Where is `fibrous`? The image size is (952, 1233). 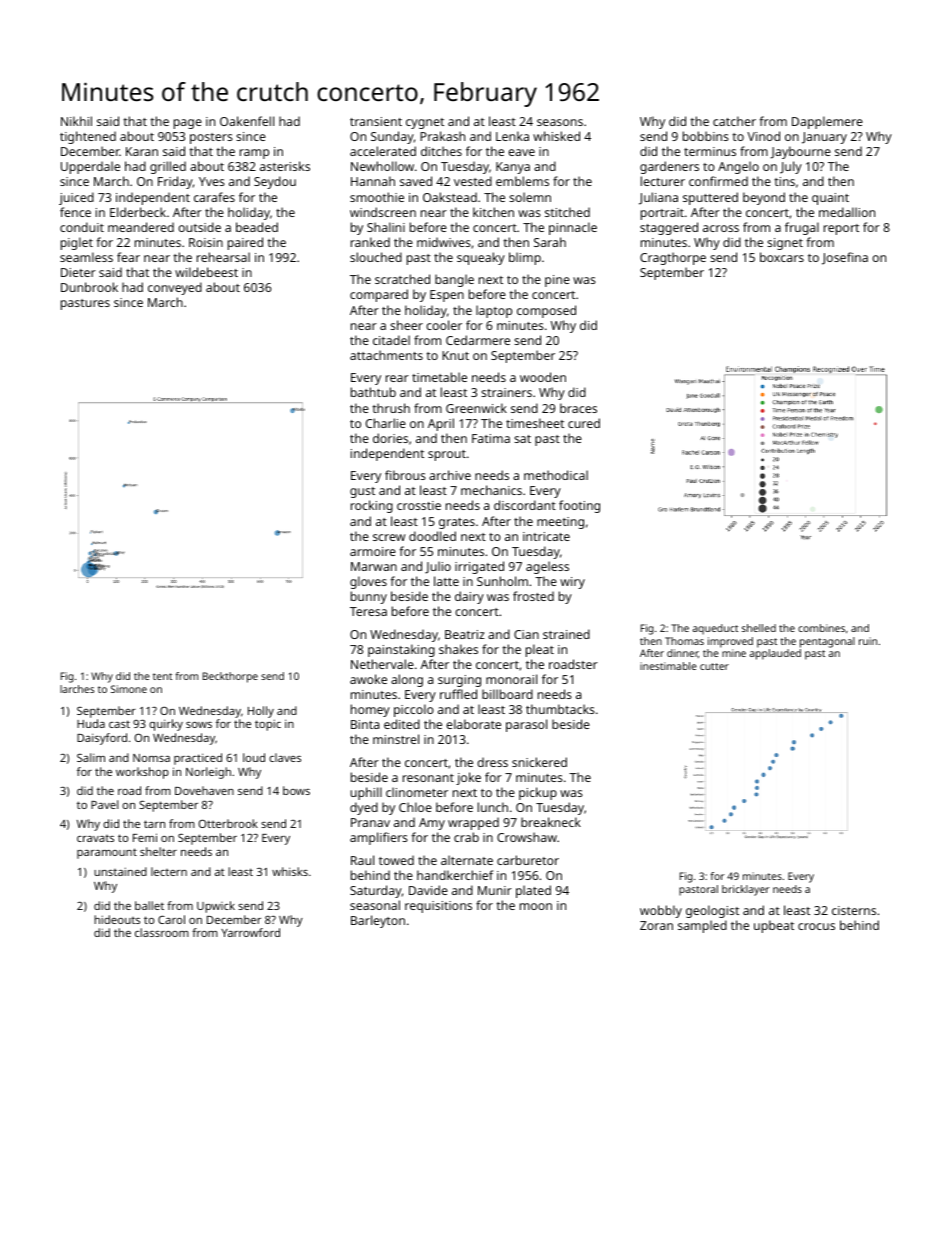
fibrous is located at coordinates (405, 475).
